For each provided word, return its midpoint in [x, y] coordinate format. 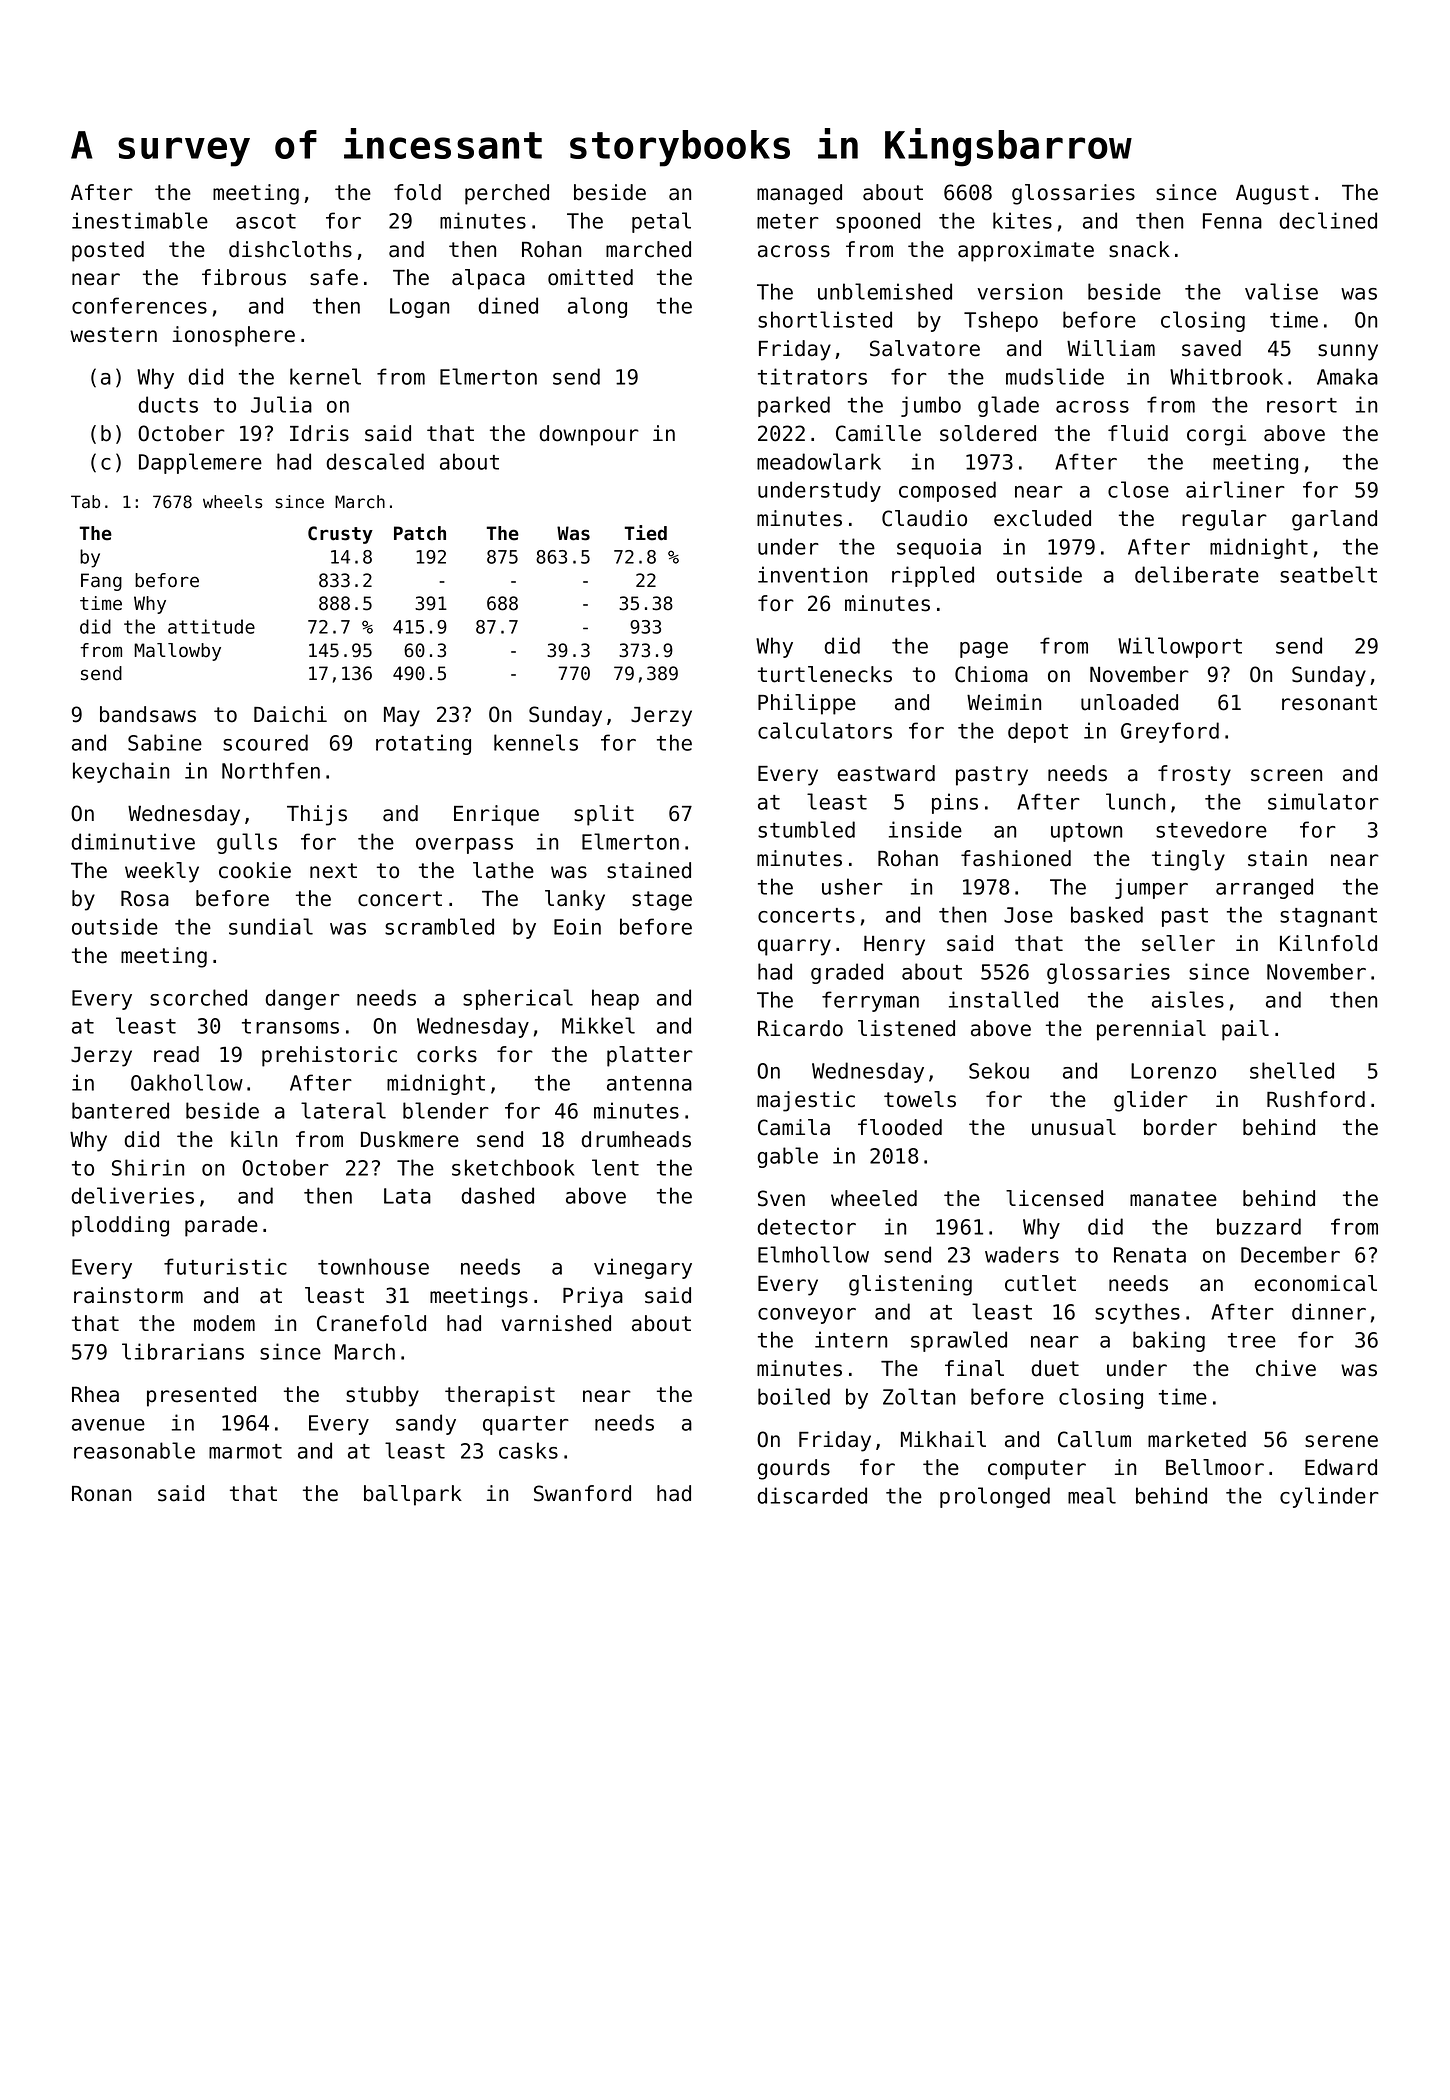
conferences [139, 305]
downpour [589, 435]
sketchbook [513, 1167]
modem [224, 1323]
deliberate [1197, 574]
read [176, 1054]
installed [1003, 999]
